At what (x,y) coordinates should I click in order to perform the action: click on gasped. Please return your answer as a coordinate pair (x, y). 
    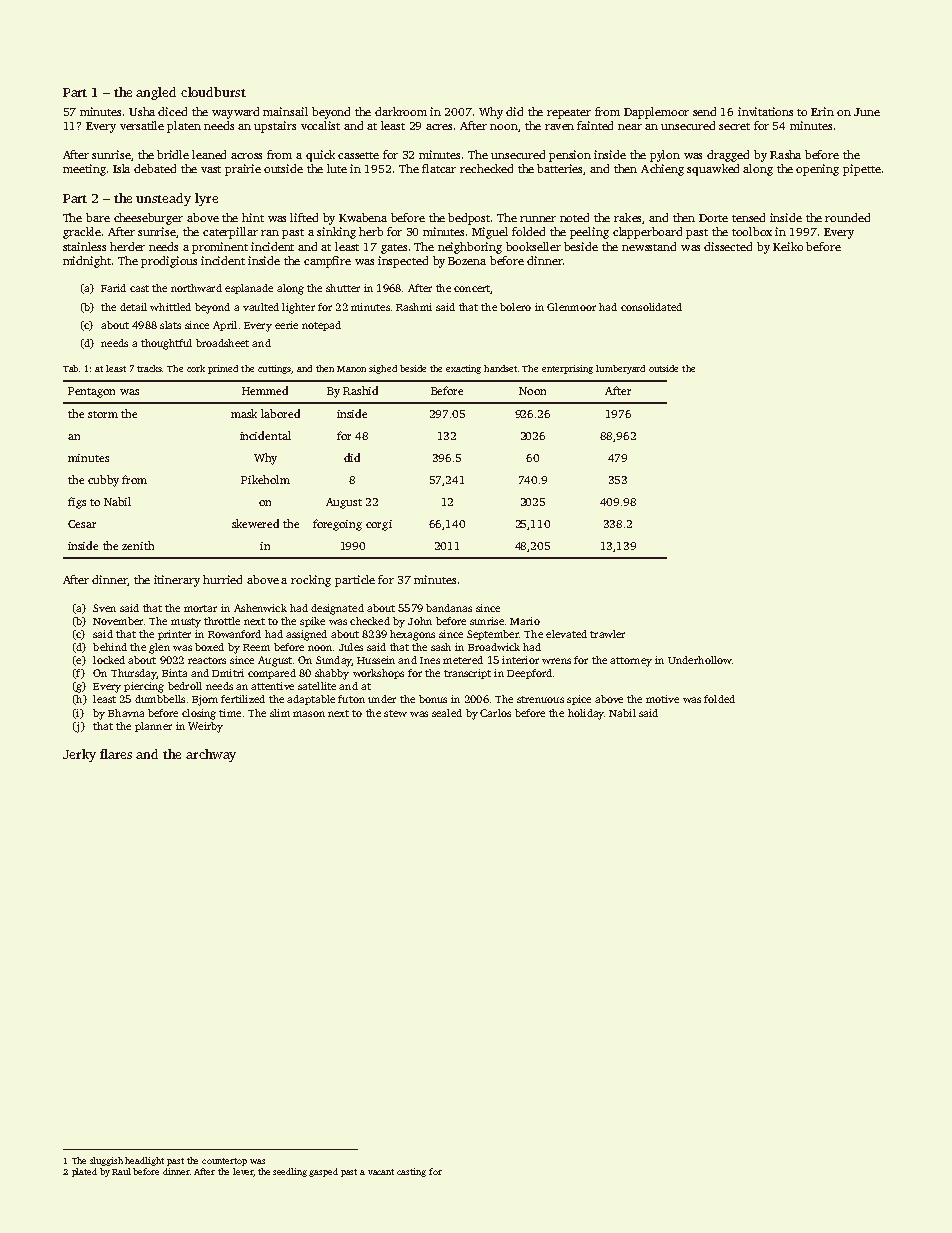
    Looking at the image, I should click on (323, 1172).
